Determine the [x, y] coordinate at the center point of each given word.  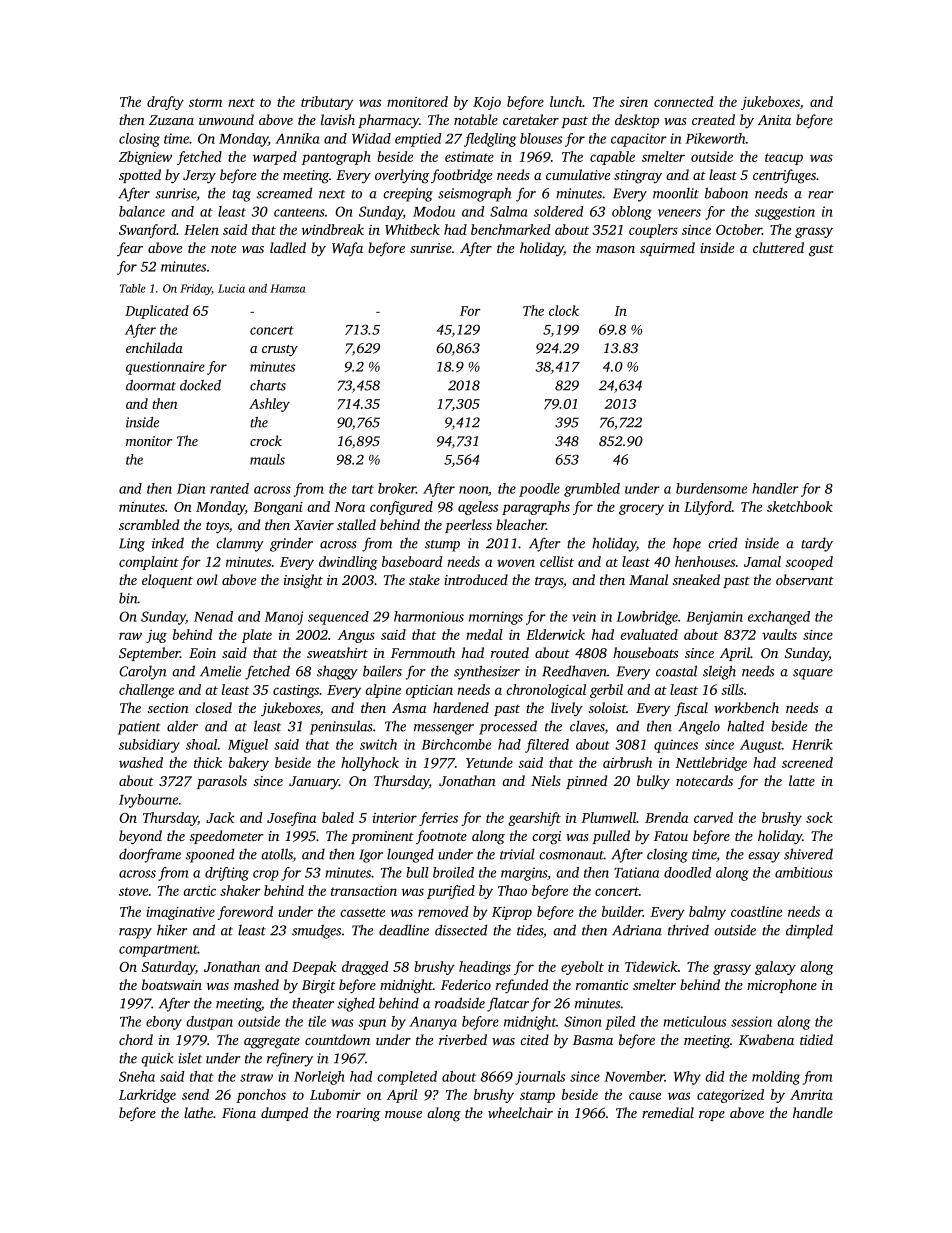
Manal [648, 579]
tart [363, 489]
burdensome [711, 488]
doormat [151, 385]
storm [205, 102]
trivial [517, 854]
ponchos [261, 1096]
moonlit [676, 193]
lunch [566, 101]
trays [549, 582]
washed [141, 762]
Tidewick [651, 966]
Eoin [202, 653]
